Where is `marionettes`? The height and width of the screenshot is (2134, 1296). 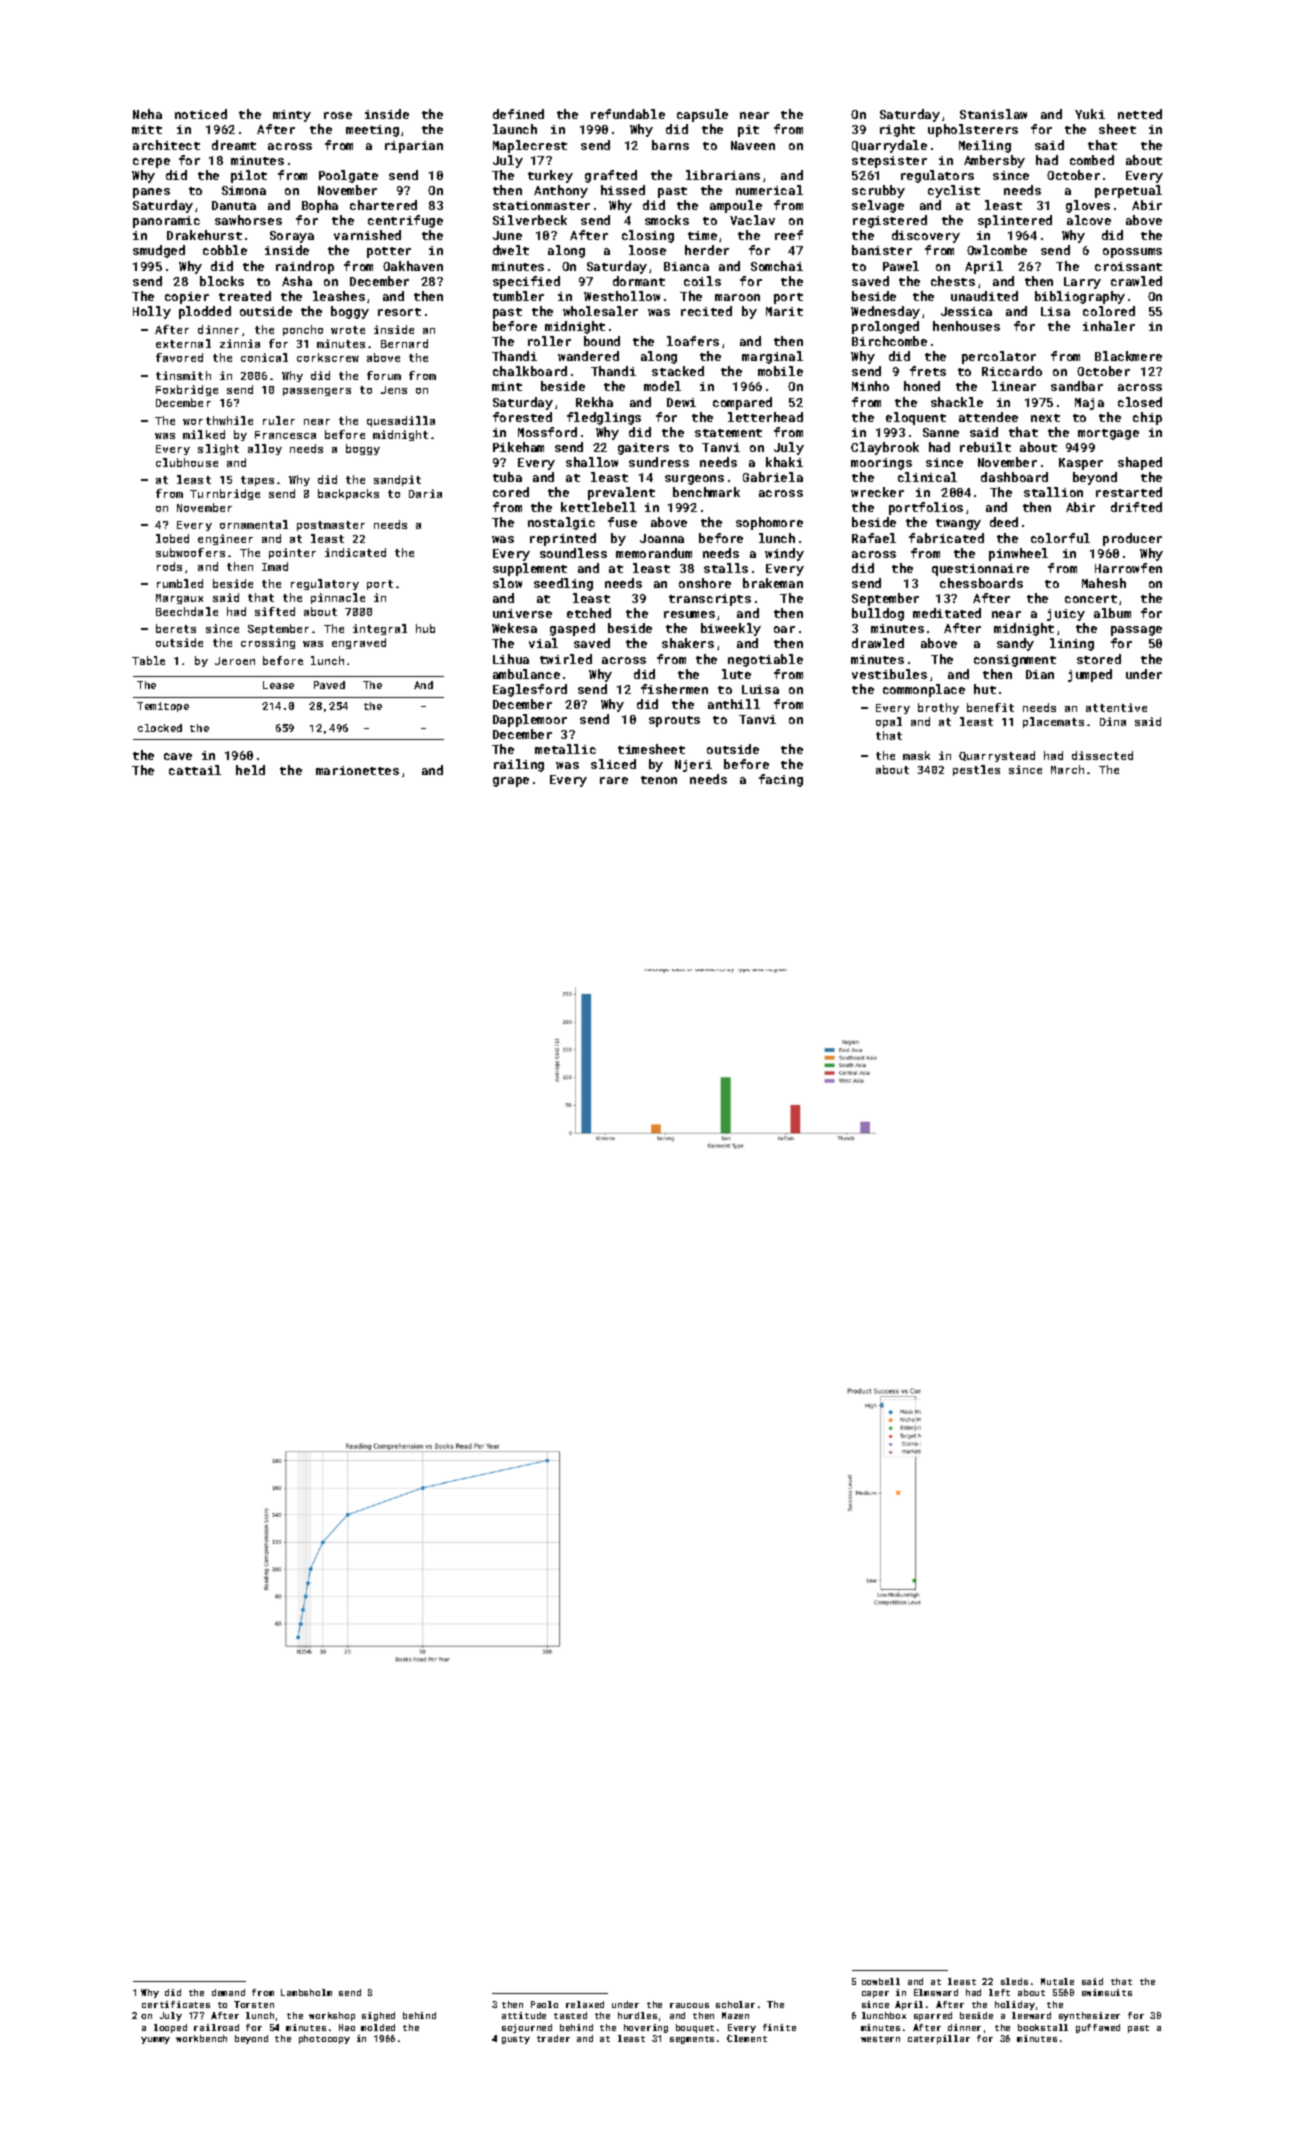 marionettes is located at coordinates (357, 770).
